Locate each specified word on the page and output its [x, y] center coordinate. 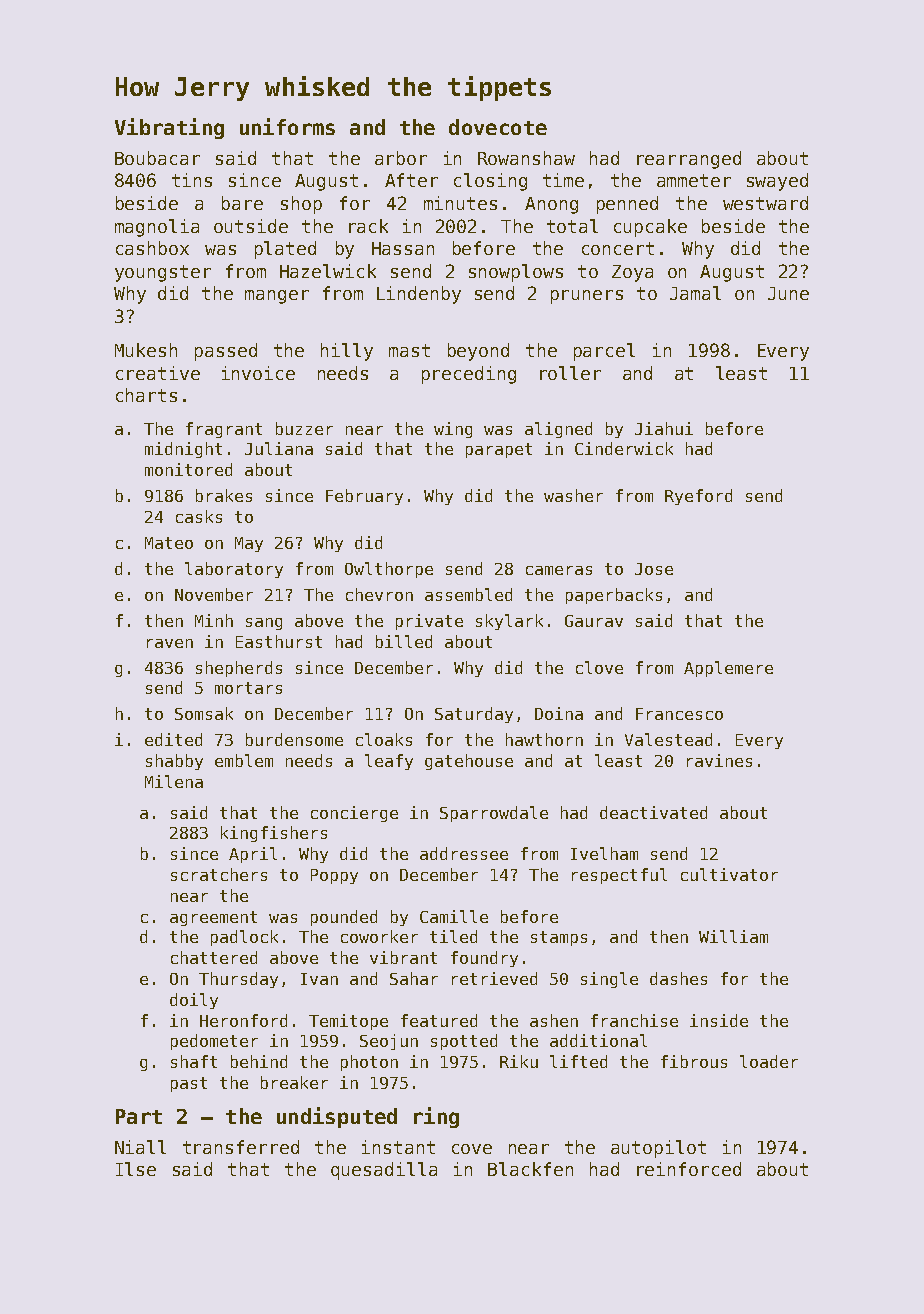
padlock [244, 938]
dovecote [498, 127]
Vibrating [169, 128]
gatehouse [469, 762]
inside [719, 1020]
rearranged [689, 160]
